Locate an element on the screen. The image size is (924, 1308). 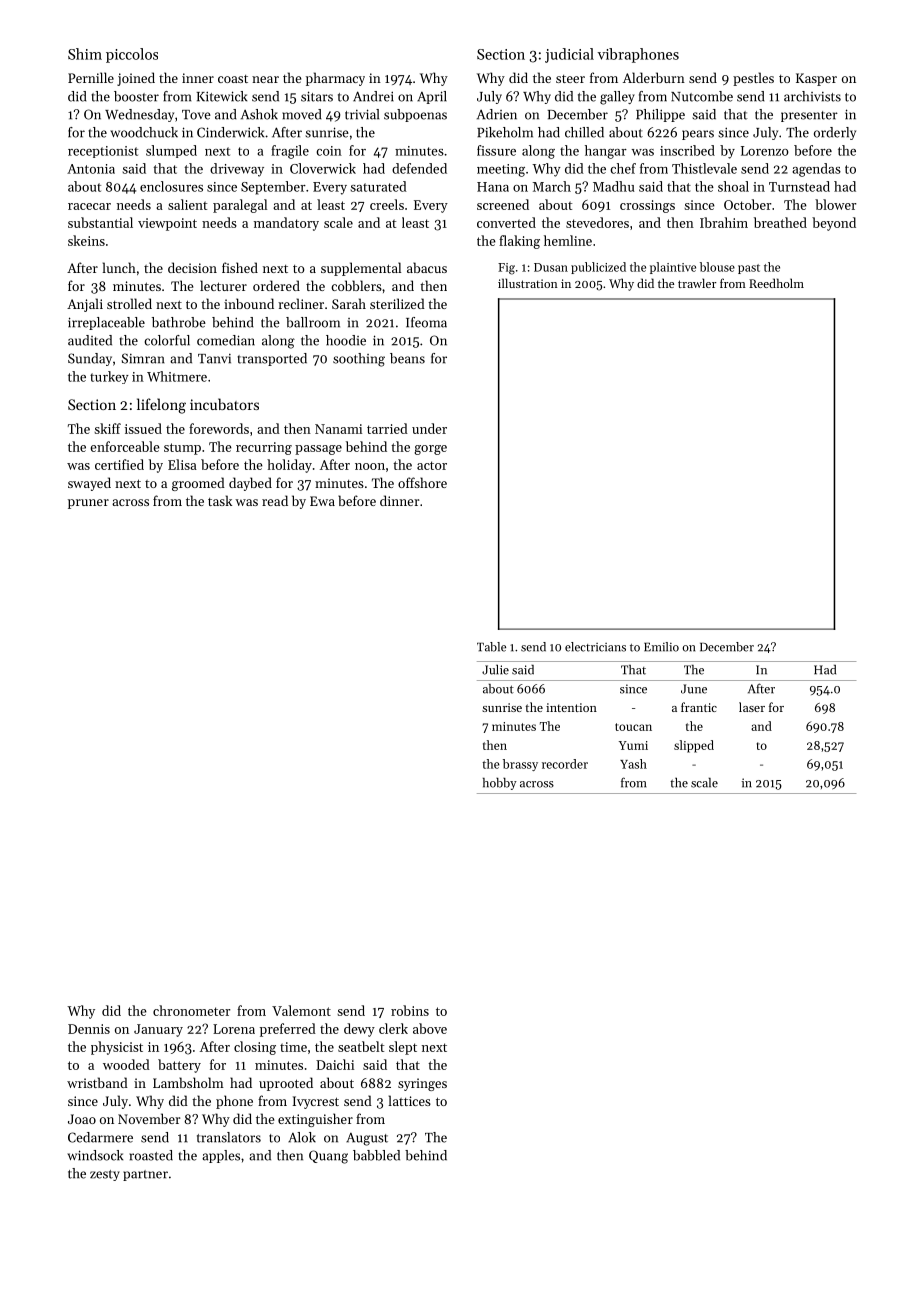
syringes is located at coordinates (422, 1084).
